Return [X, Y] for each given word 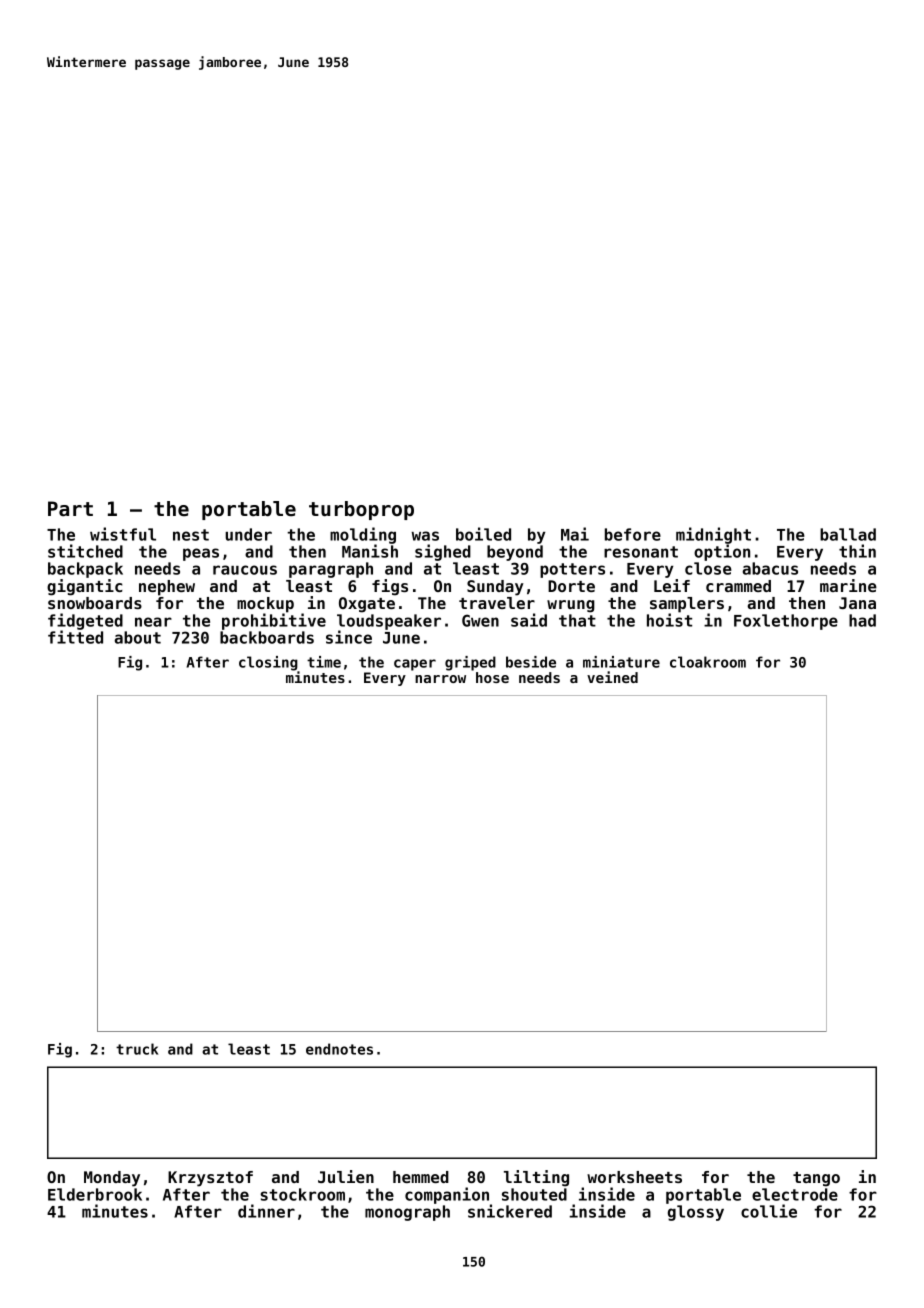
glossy [696, 1213]
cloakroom [708, 662]
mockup [265, 605]
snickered [510, 1211]
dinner [266, 1211]
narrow [440, 679]
